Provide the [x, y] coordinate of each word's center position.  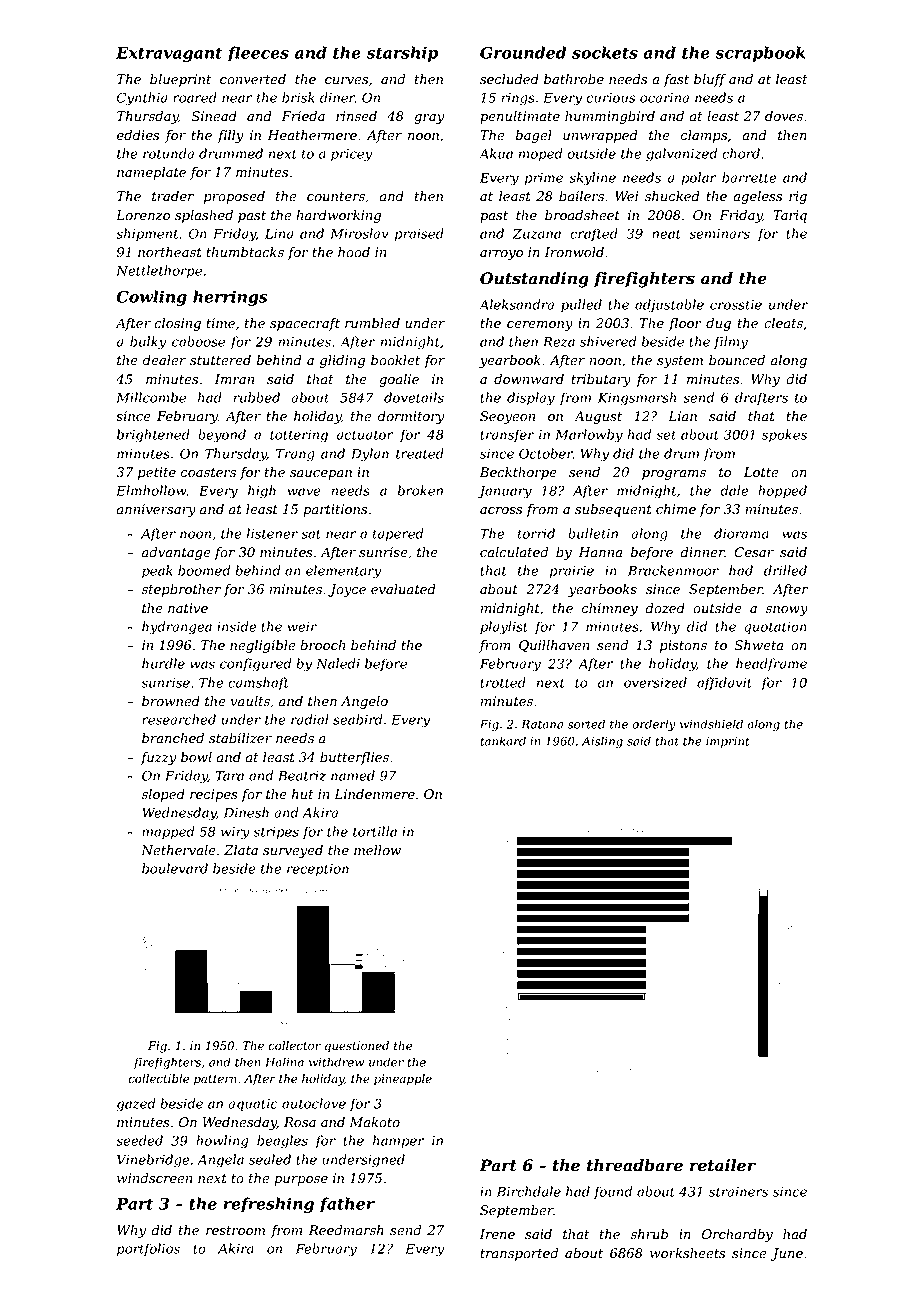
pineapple [403, 1080]
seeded [139, 1140]
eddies [138, 135]
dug [718, 324]
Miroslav [359, 233]
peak [157, 572]
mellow [377, 850]
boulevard [175, 868]
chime [676, 509]
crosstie [736, 305]
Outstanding [534, 280]
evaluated [403, 589]
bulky [148, 343]
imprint [728, 742]
